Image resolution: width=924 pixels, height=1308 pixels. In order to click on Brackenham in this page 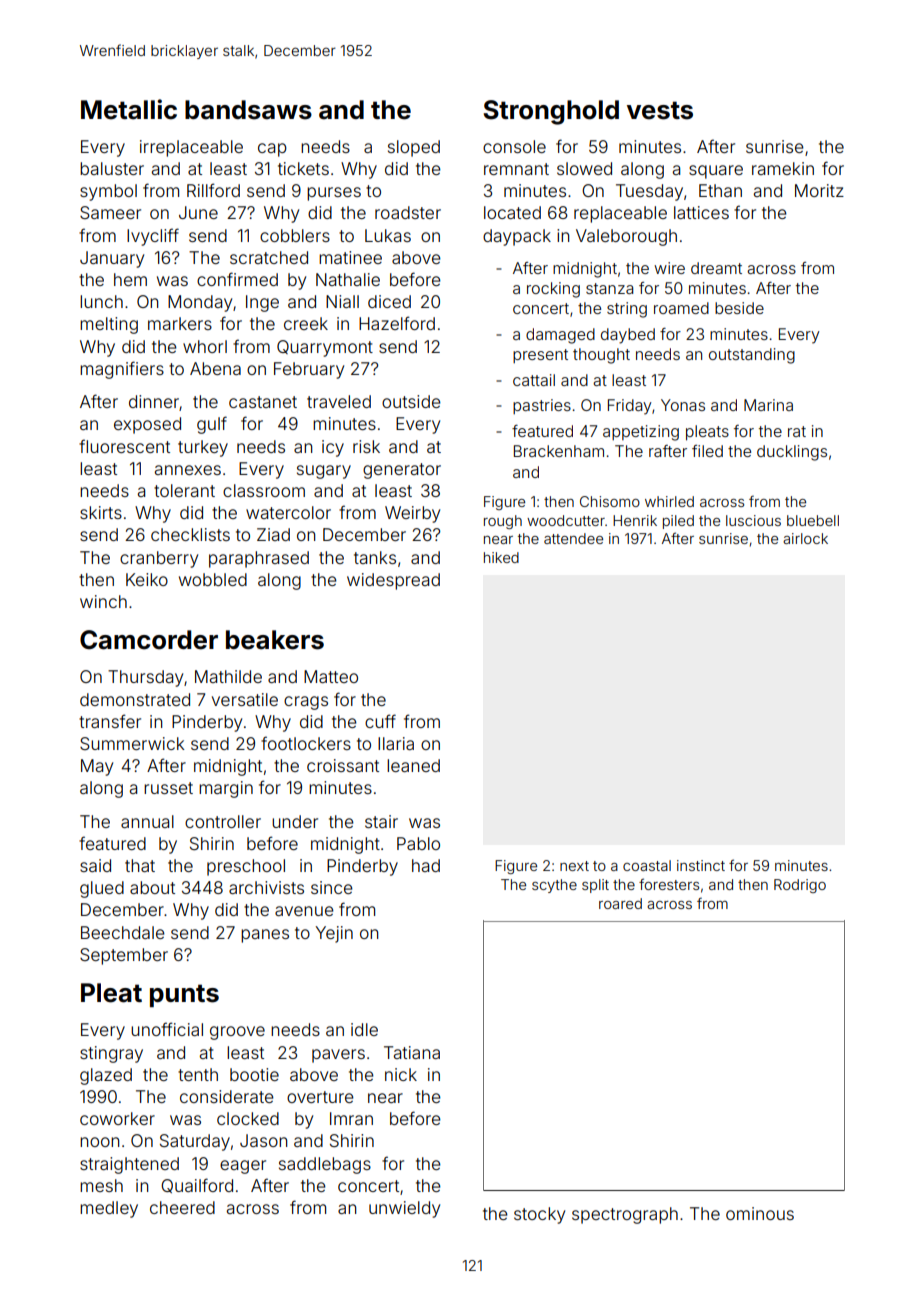, I will do `click(559, 451)`.
